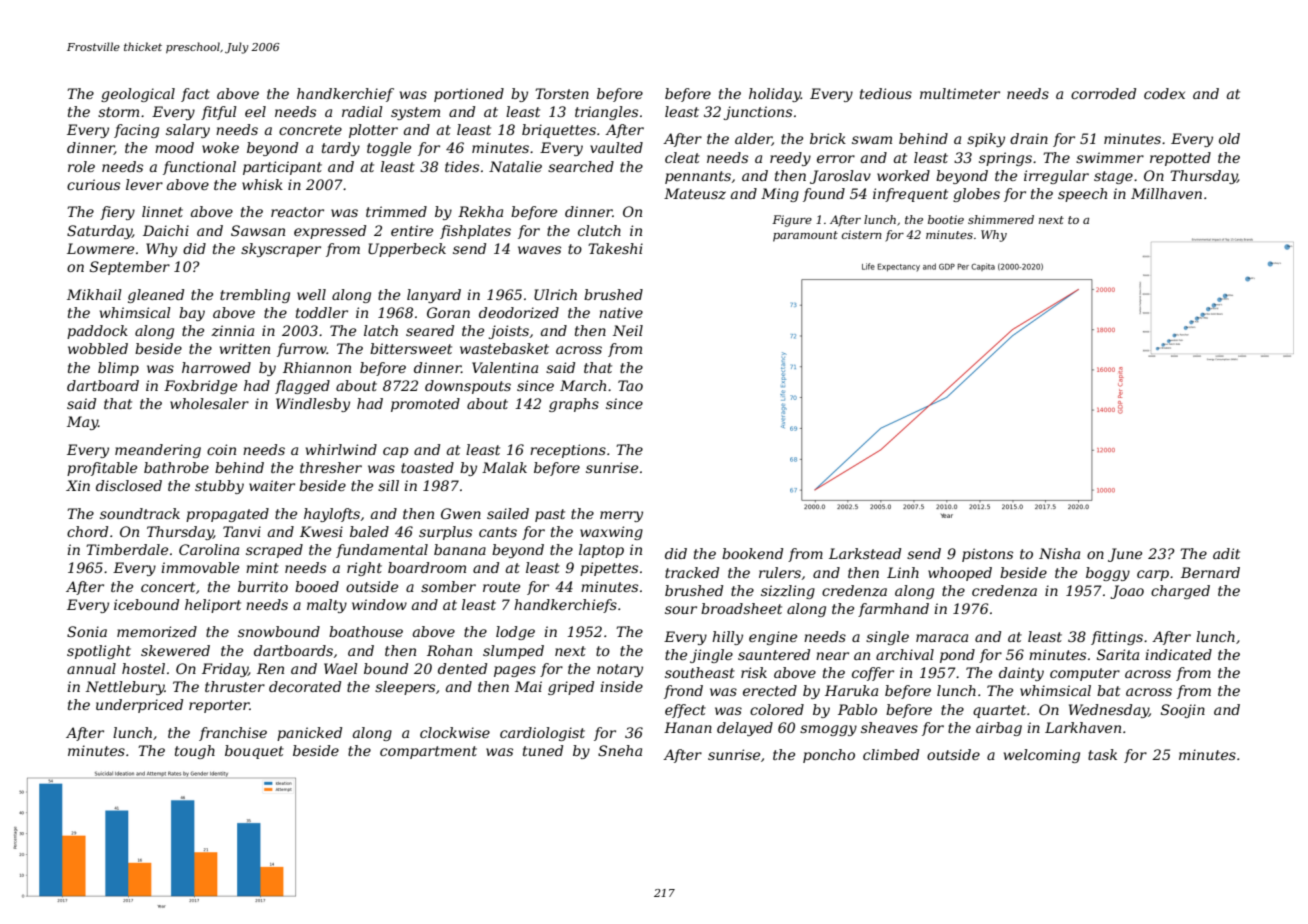 The height and width of the image is (924, 1308). I want to click on latch, so click(381, 330).
